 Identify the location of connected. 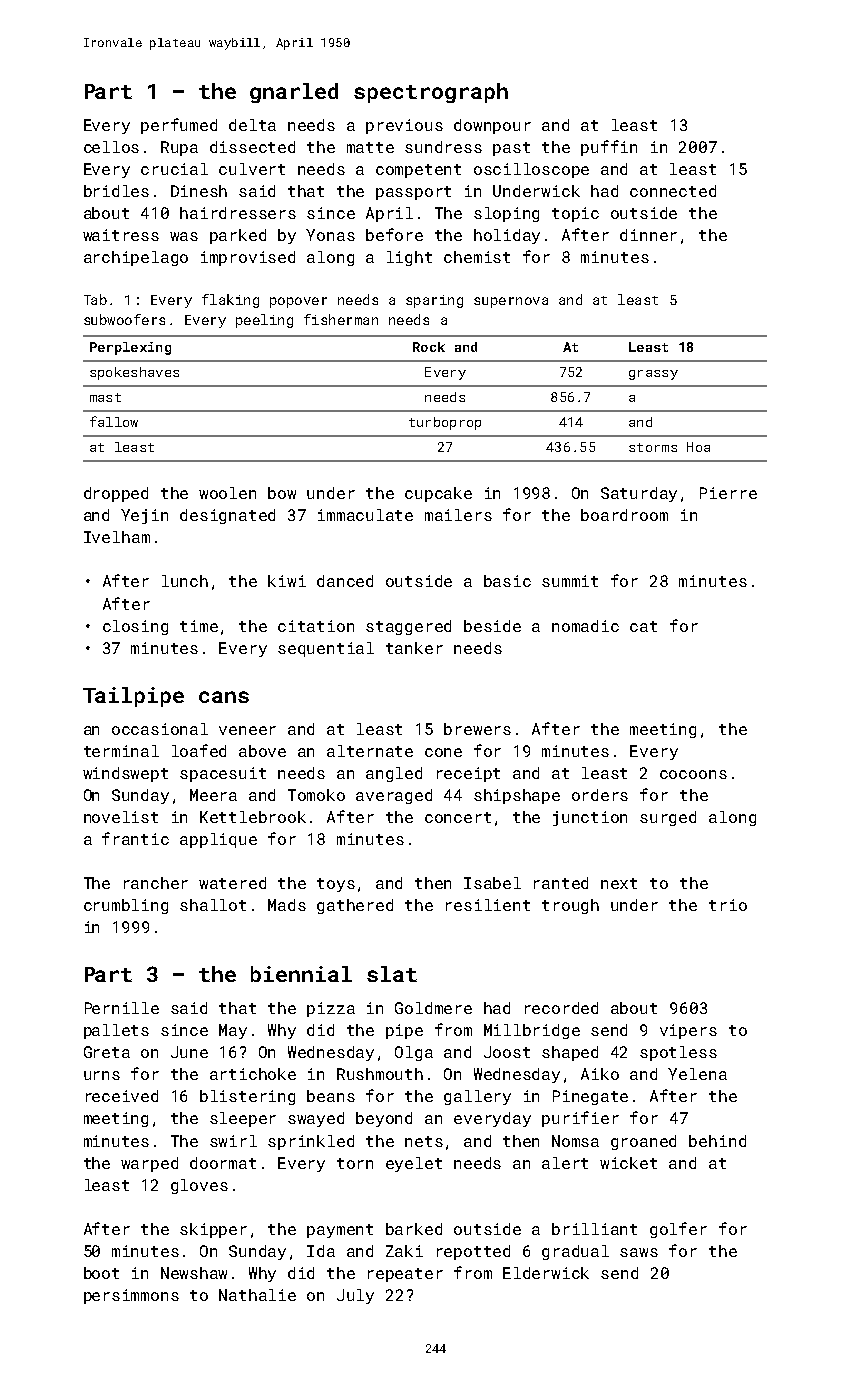
(673, 191).
